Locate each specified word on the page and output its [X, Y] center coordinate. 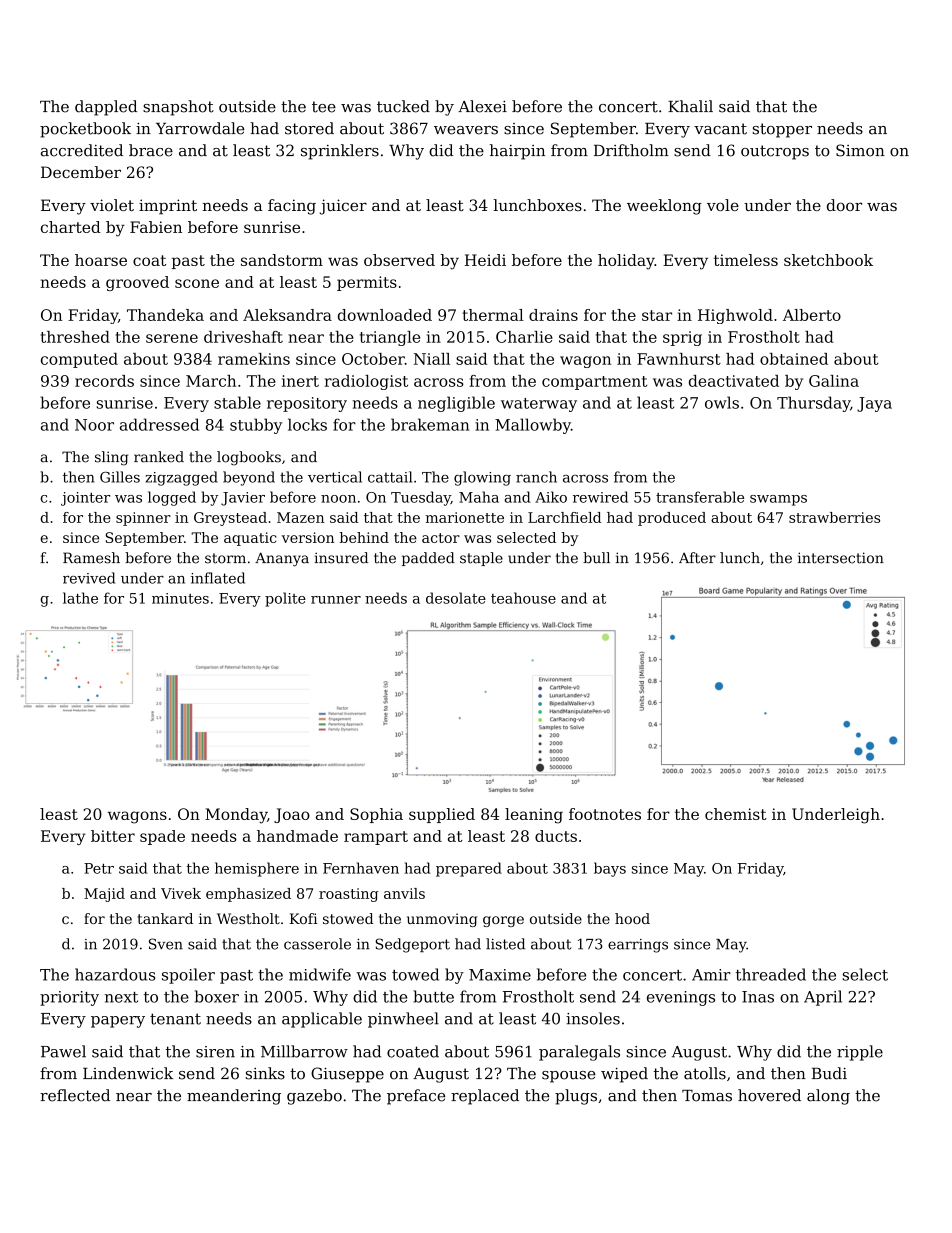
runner [336, 600]
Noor [94, 425]
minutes [180, 598]
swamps [778, 500]
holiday [626, 262]
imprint [168, 206]
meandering [234, 1097]
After [697, 558]
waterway [539, 405]
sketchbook [828, 260]
